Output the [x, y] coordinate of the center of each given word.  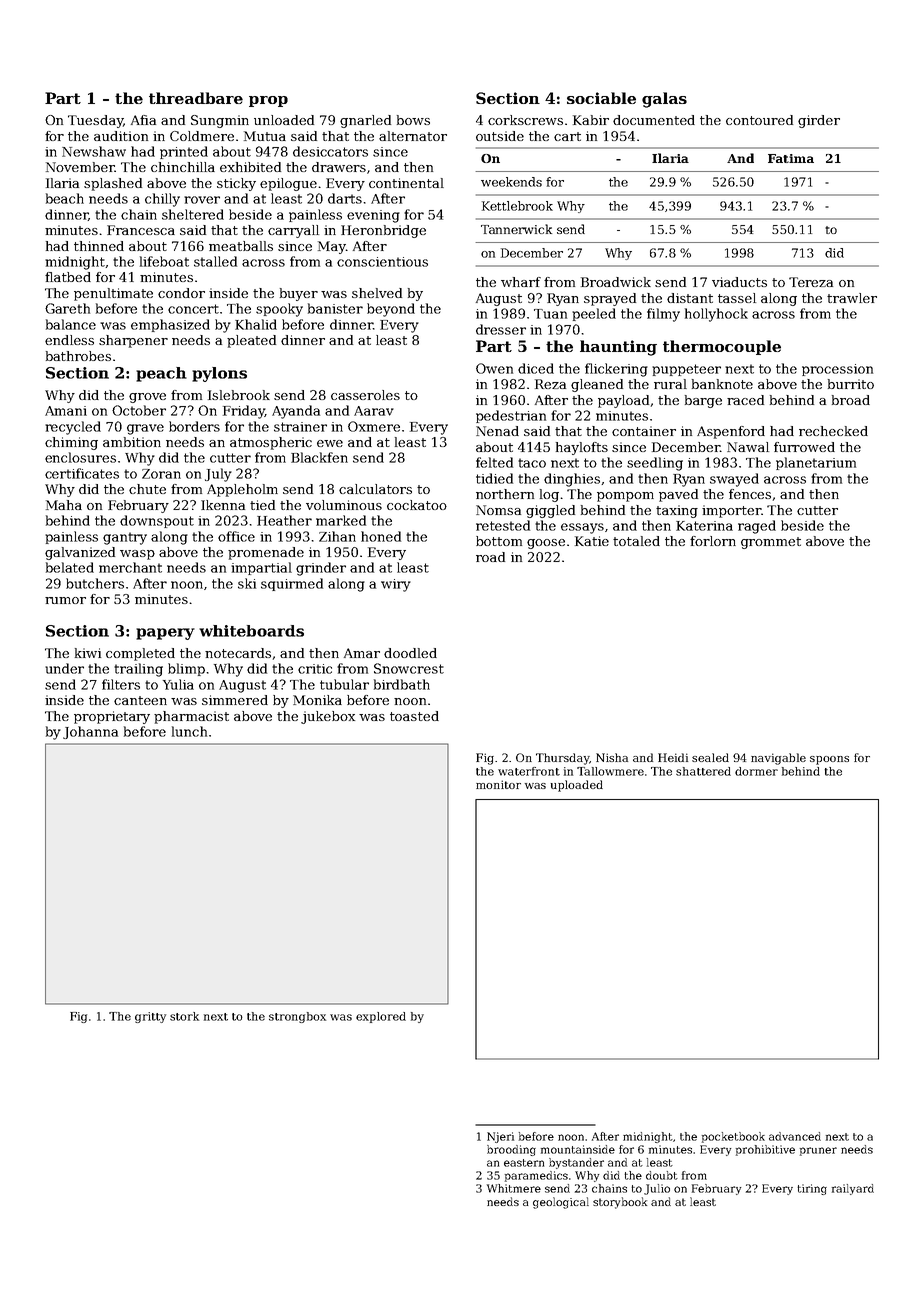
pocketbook [733, 1137]
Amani [66, 411]
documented [654, 120]
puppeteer [686, 370]
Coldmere [202, 136]
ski [247, 583]
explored [381, 1017]
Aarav [374, 411]
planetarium [816, 463]
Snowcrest [409, 668]
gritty [150, 1017]
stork [184, 1016]
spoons [829, 760]
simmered [235, 700]
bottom [499, 541]
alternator [413, 136]
